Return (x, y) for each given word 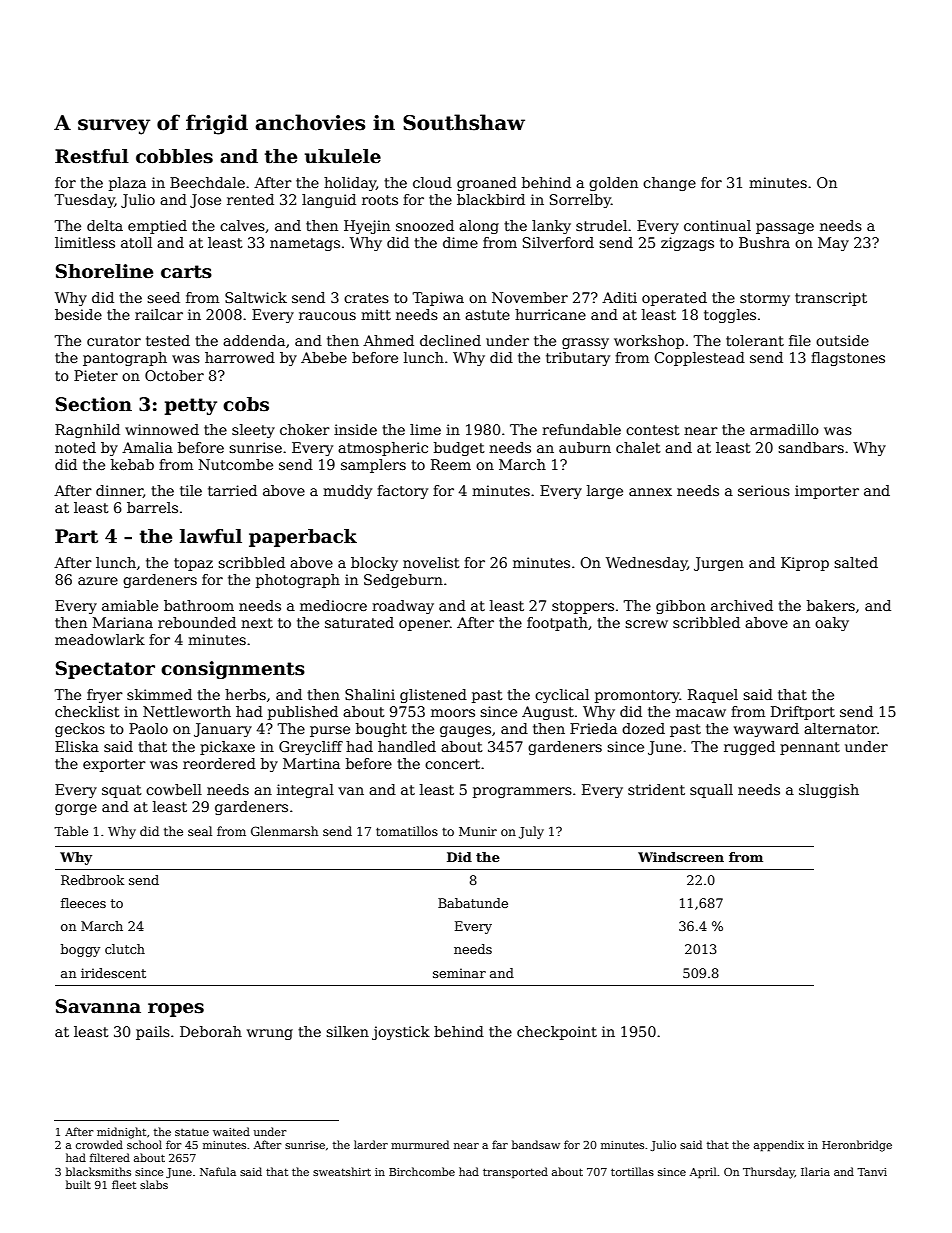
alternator (840, 728)
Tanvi (872, 1172)
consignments (233, 670)
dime (460, 242)
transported (515, 1172)
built (78, 1184)
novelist (431, 562)
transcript (831, 299)
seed (163, 297)
